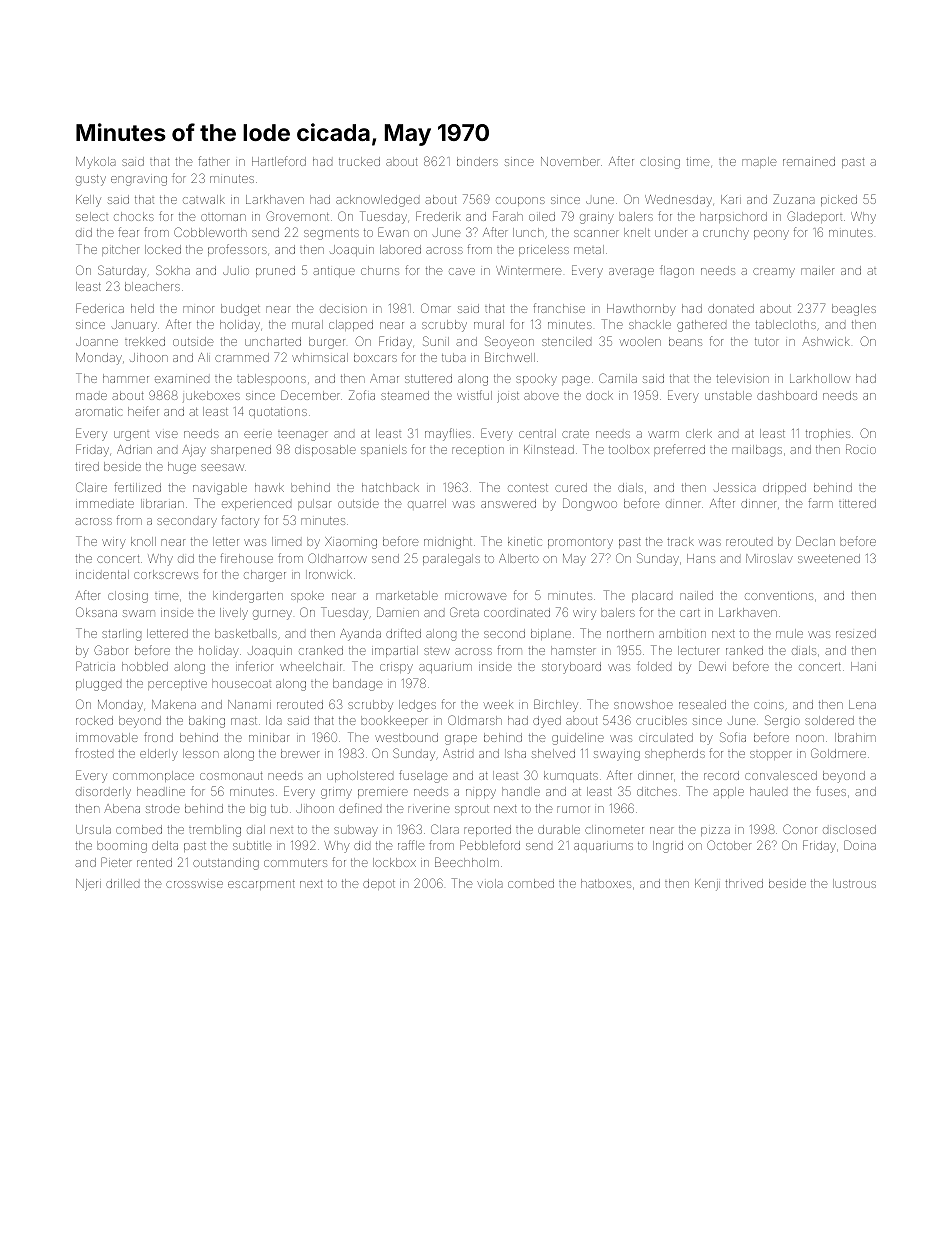 This page has height=1233, width=952. Describe the element at coordinates (94, 720) in the page. I see `rocked` at that location.
